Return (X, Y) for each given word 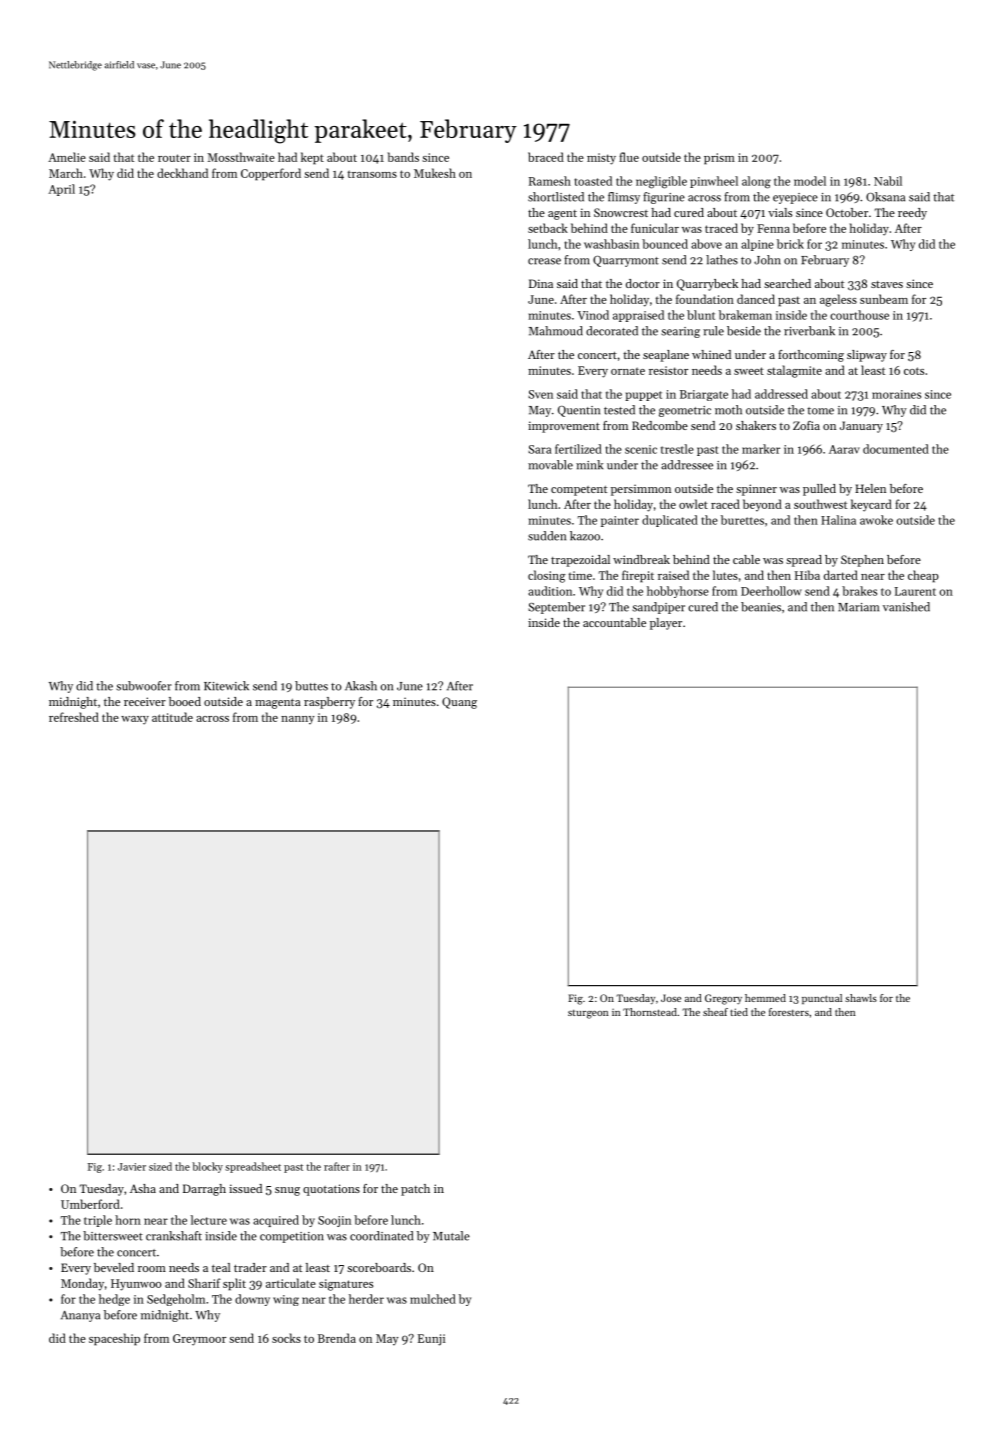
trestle (677, 449)
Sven (540, 394)
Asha (143, 1188)
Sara (539, 449)
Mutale (451, 1236)
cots (914, 371)
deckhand (182, 173)
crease (544, 261)
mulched (433, 1299)
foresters (789, 1012)
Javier (132, 1167)
